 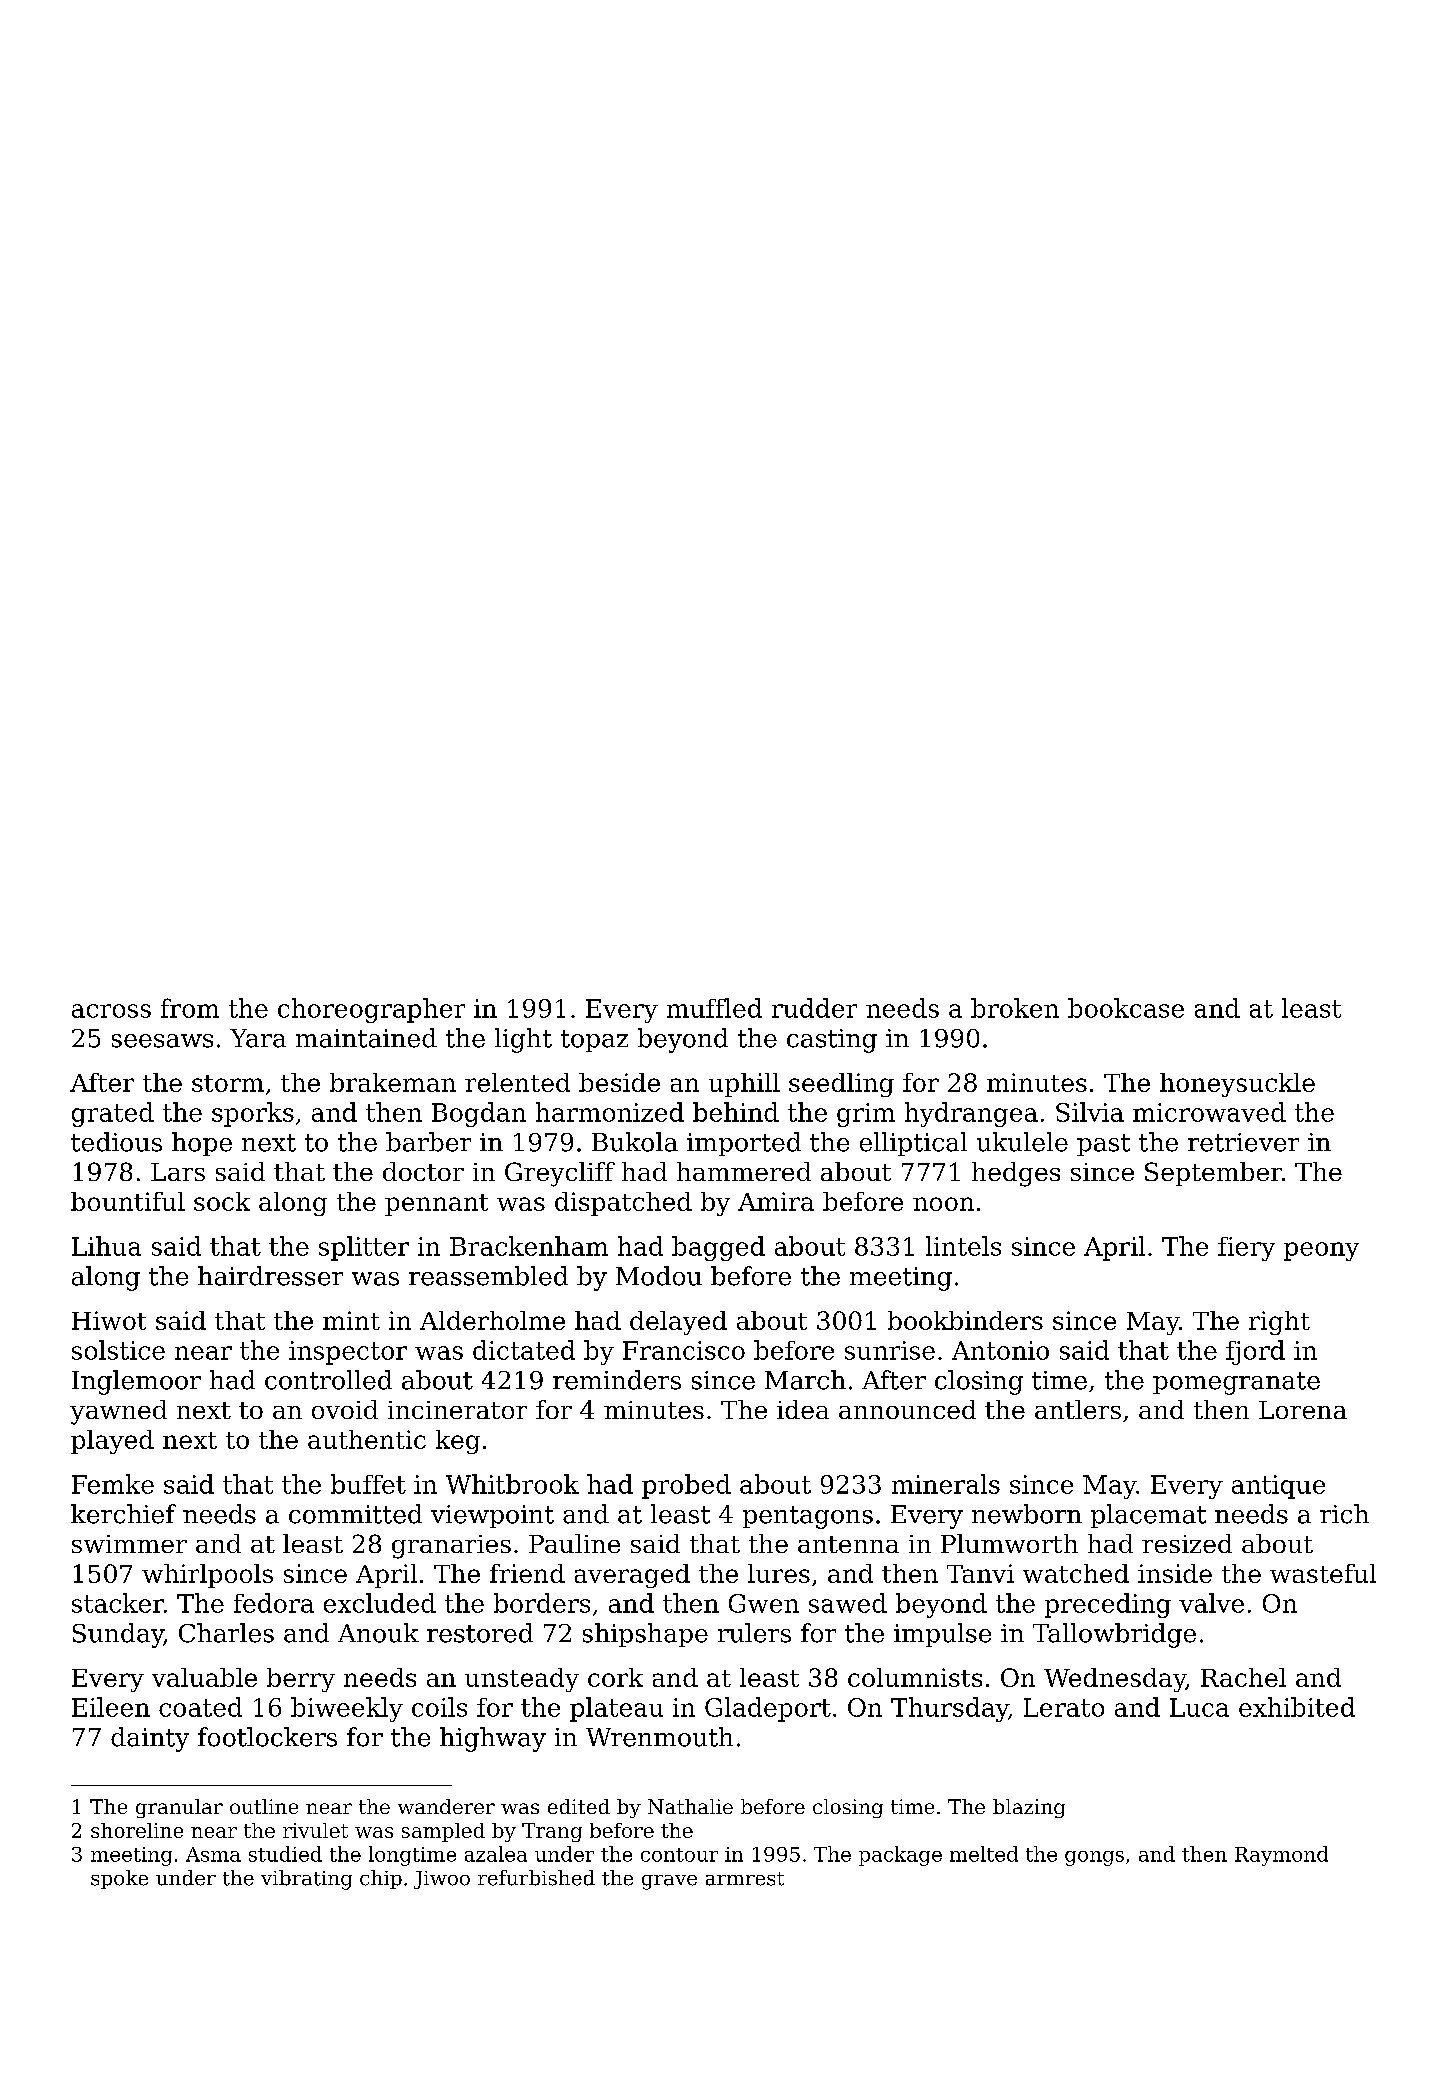 I want to click on Raymond, so click(x=1281, y=1856).
